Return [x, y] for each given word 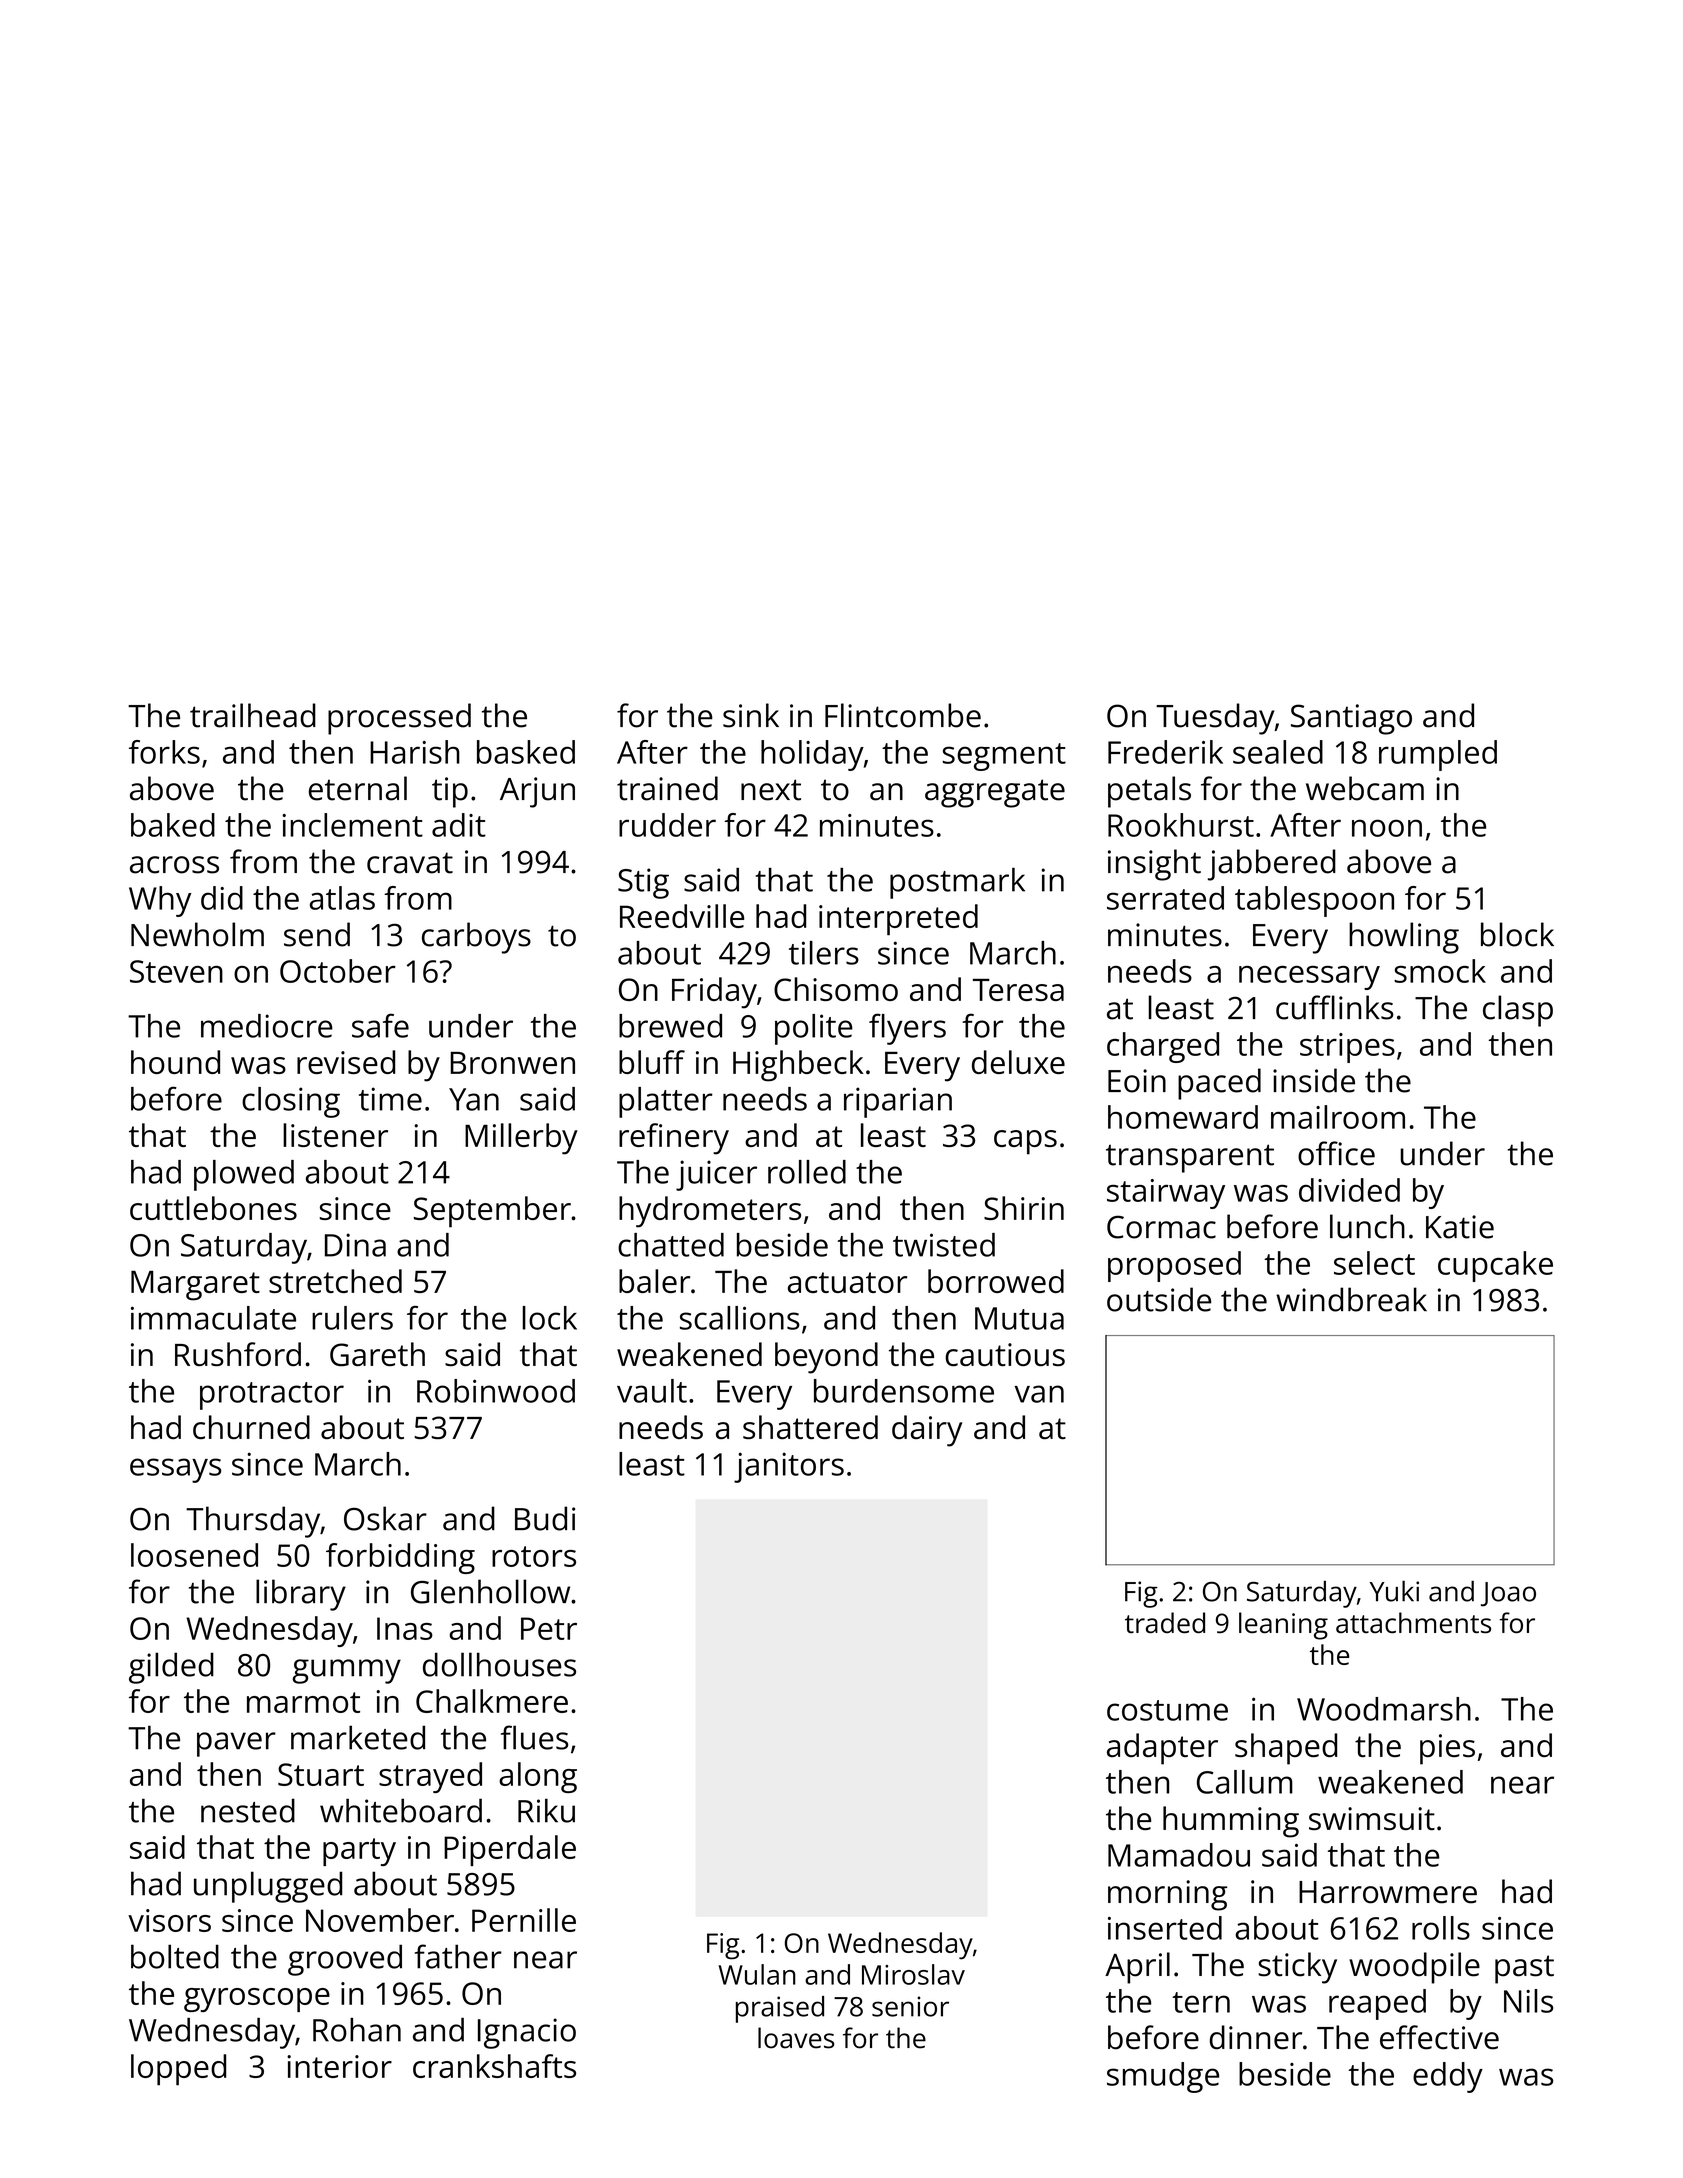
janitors [789, 1467]
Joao [1508, 1594]
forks [164, 752]
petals [1149, 792]
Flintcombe [903, 715]
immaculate [213, 1318]
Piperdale [510, 1850]
